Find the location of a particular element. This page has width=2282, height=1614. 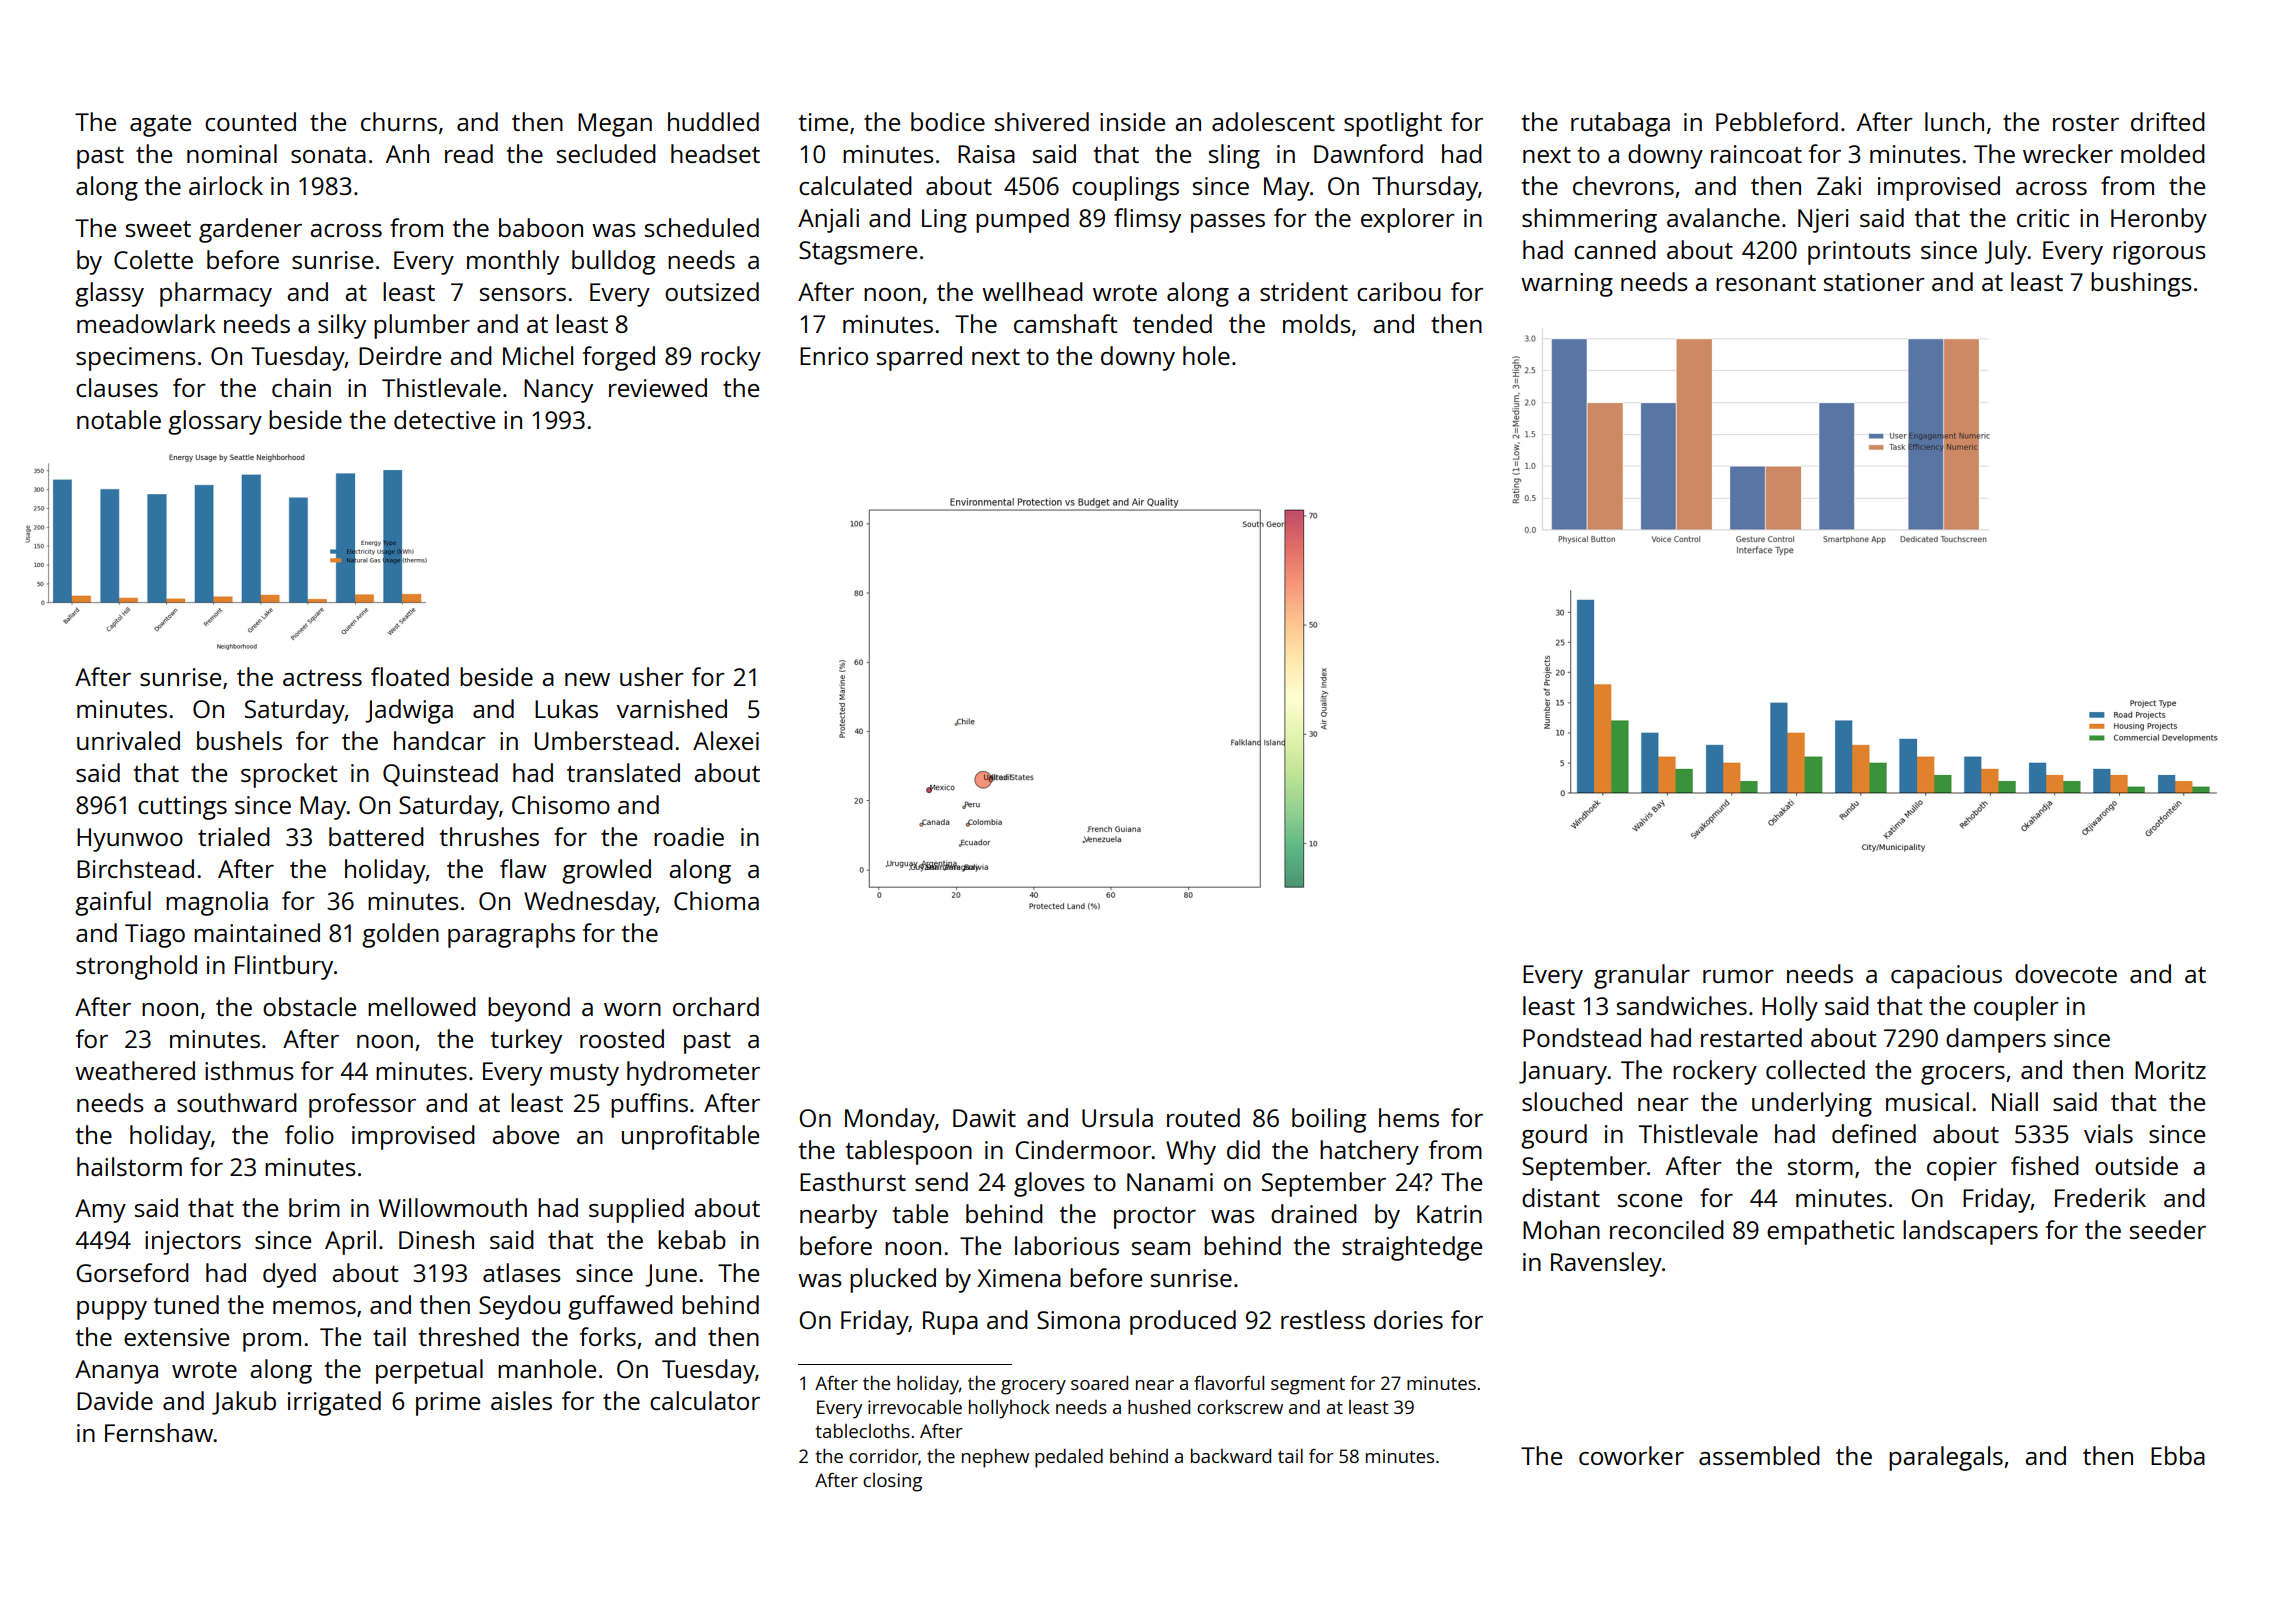

granular is located at coordinates (1642, 976).
